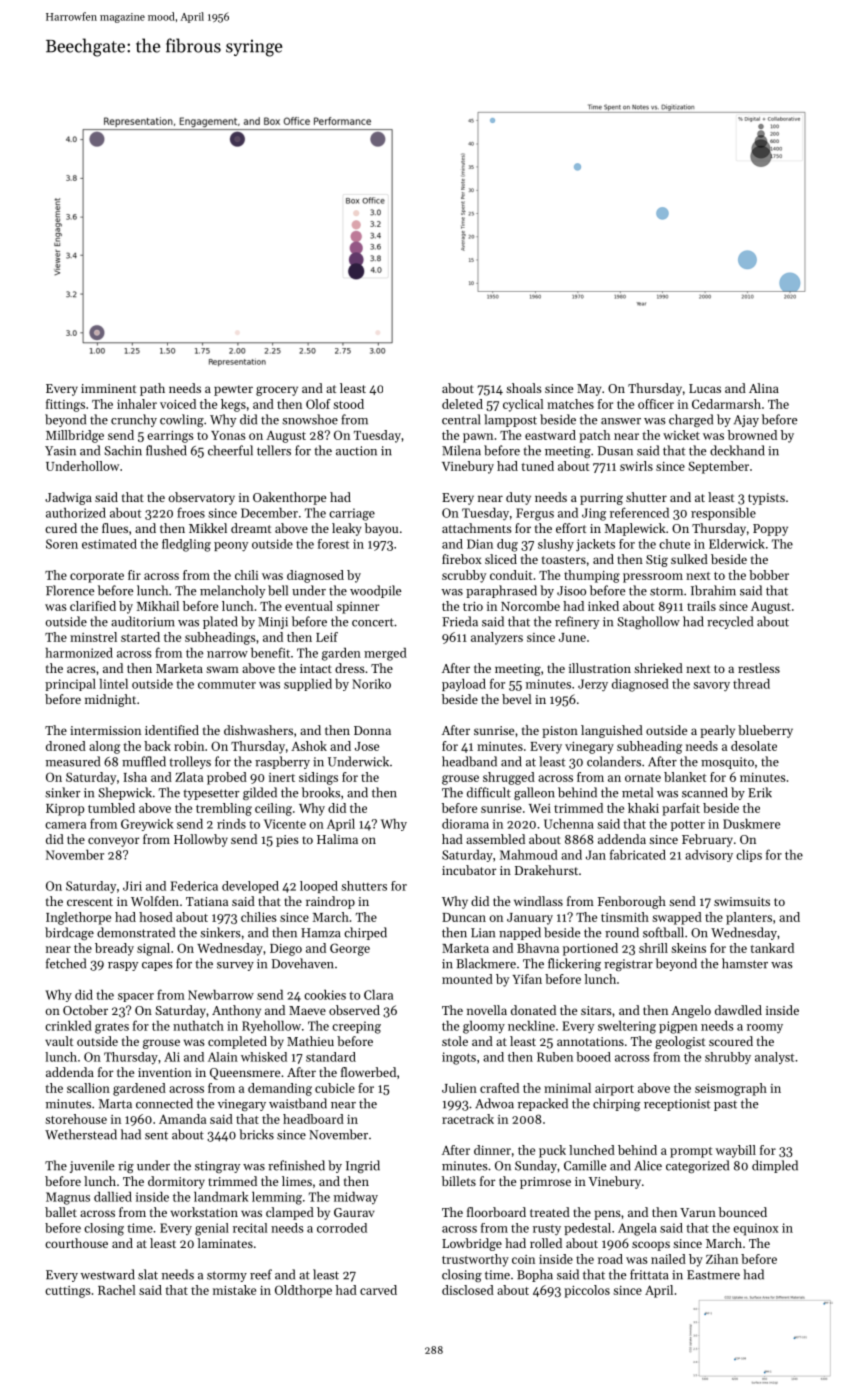 The image size is (849, 1400). What do you see at coordinates (461, 450) in the page?
I see `Milena` at bounding box center [461, 450].
